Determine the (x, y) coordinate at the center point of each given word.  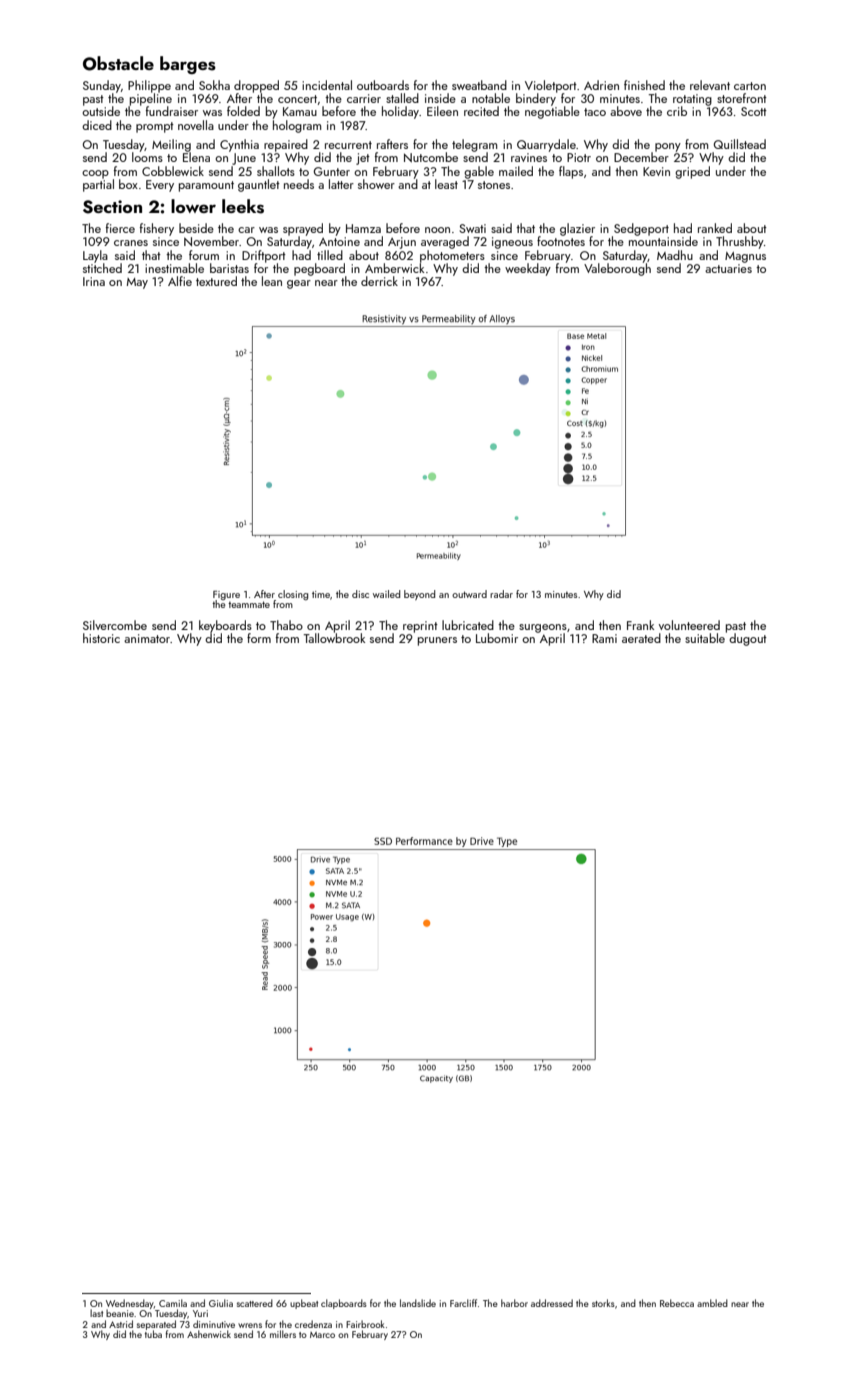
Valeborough (617, 269)
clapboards (344, 1304)
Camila (173, 1303)
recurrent (348, 145)
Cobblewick (173, 171)
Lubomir (497, 638)
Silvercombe (115, 625)
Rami (604, 638)
